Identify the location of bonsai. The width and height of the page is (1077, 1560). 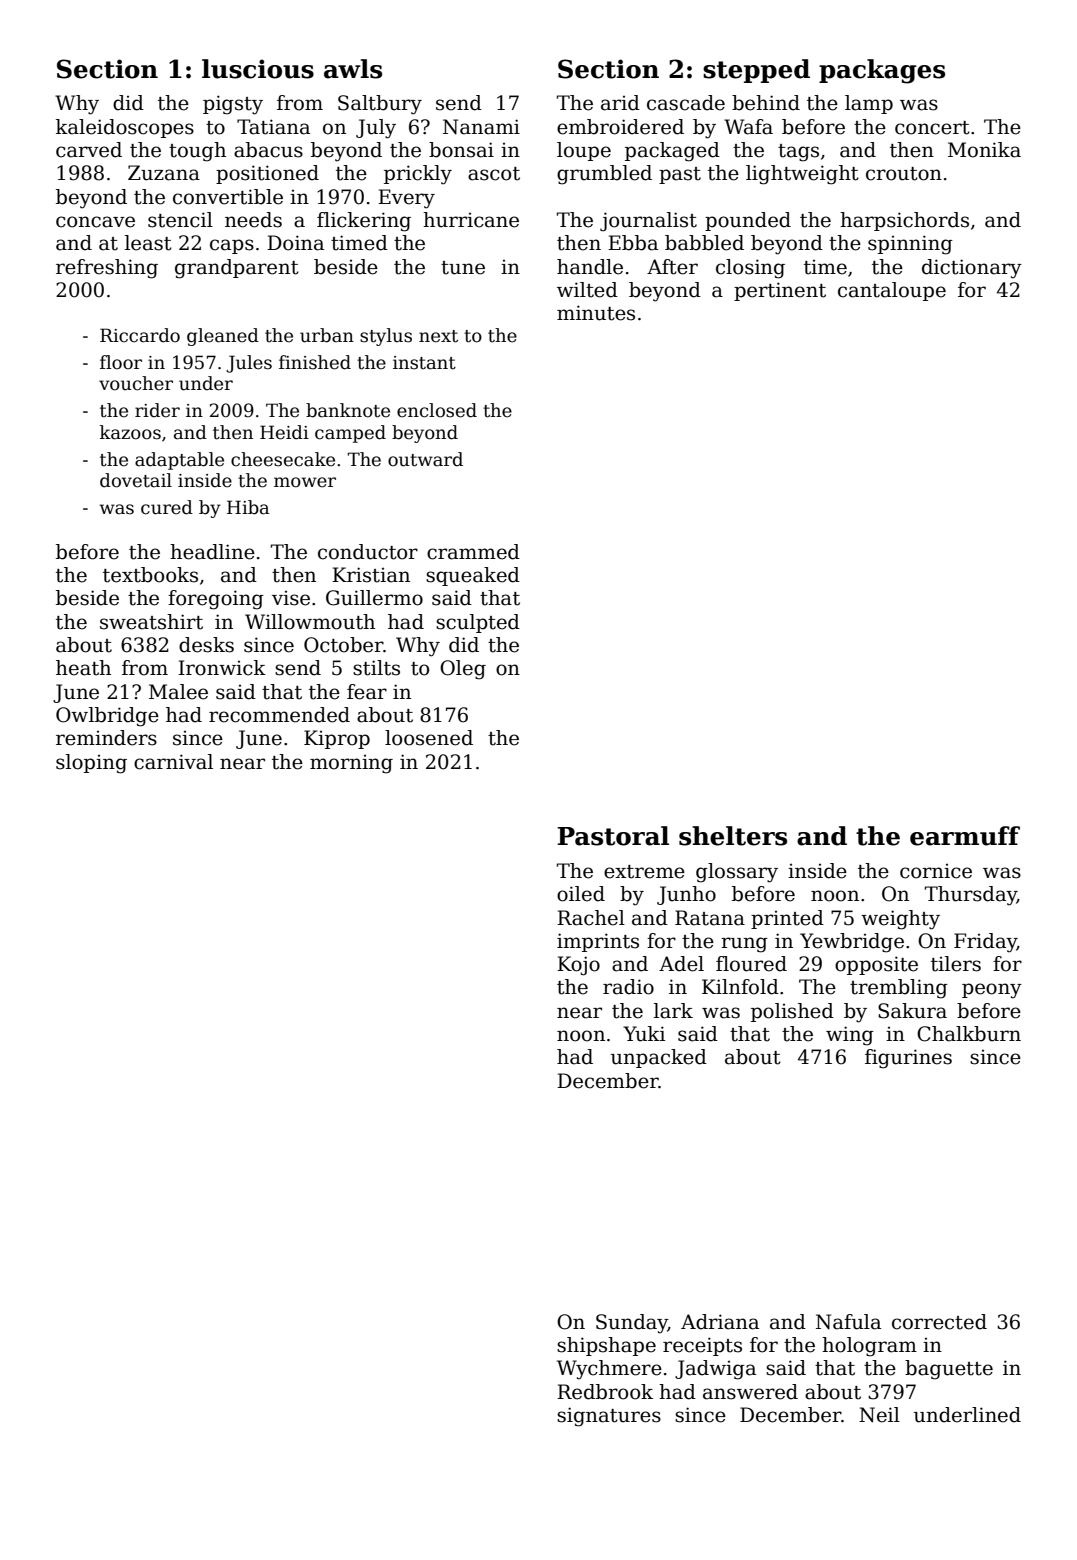
(461, 150).
